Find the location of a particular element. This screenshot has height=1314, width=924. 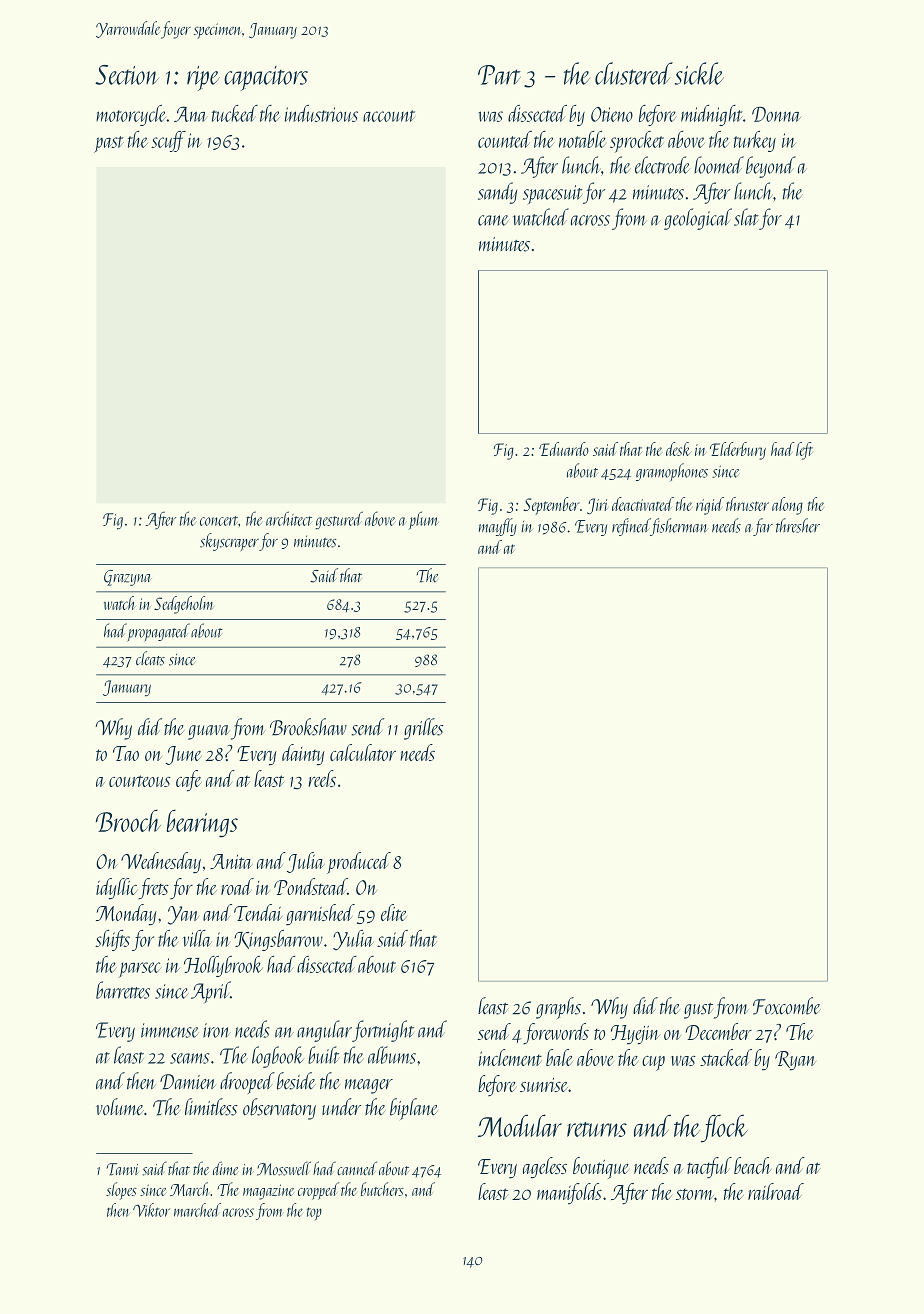

past is located at coordinates (109, 144).
